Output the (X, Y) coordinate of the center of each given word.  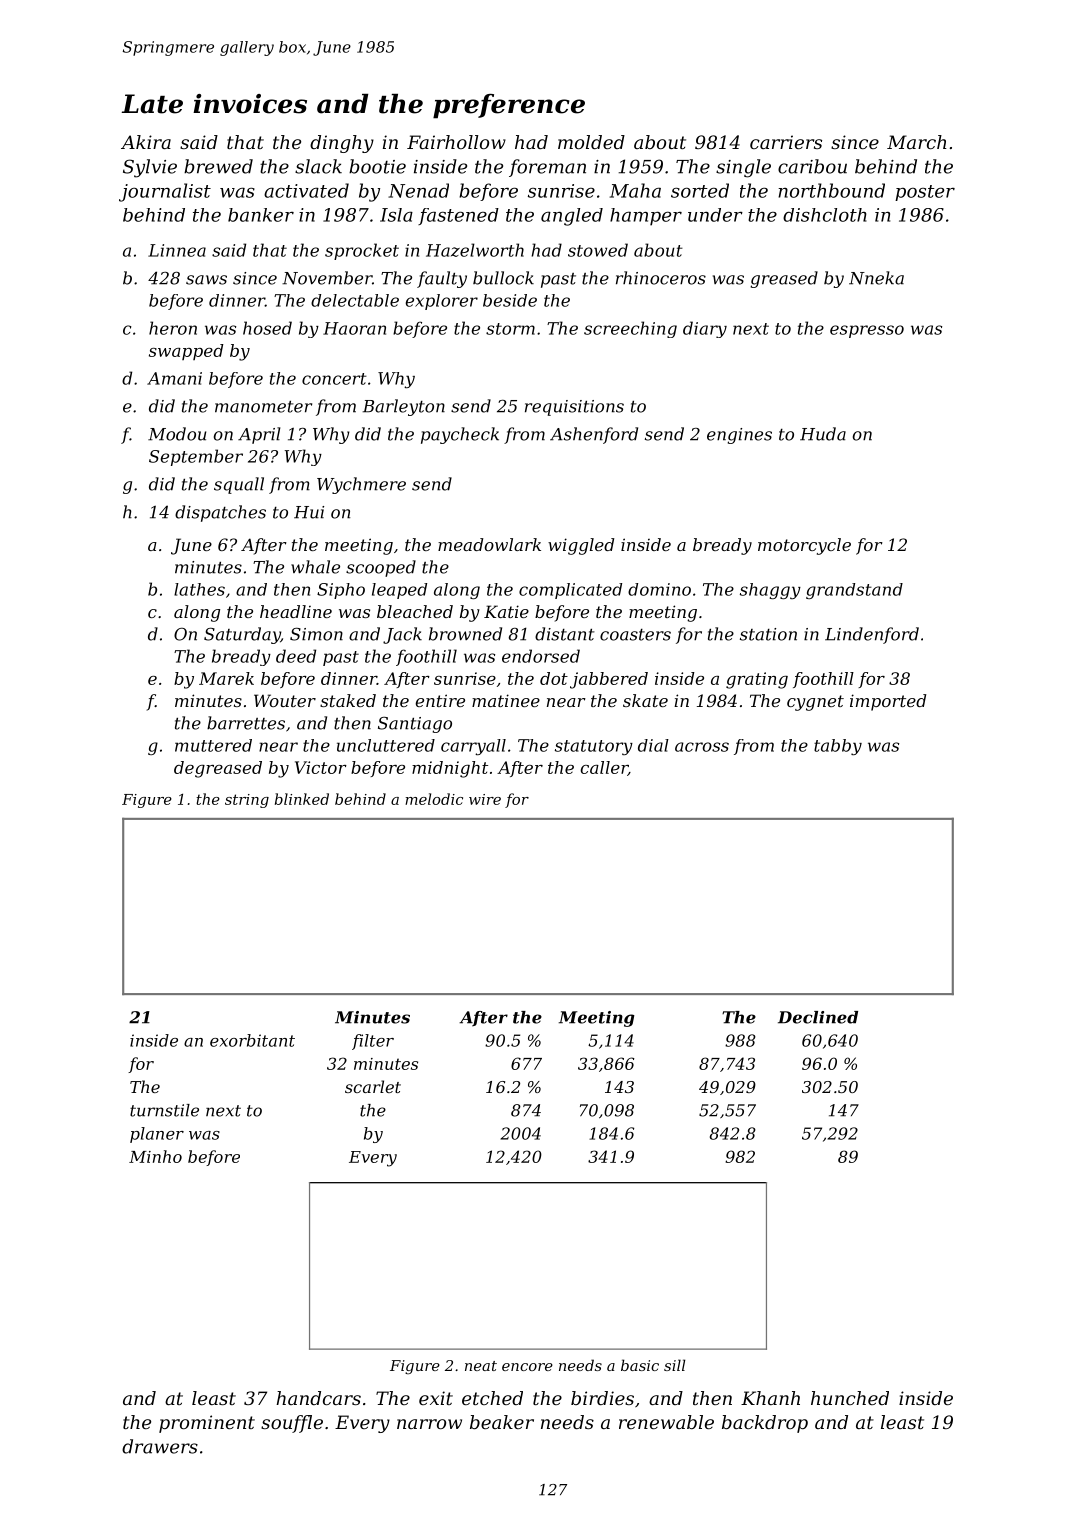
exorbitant (252, 1040)
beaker (502, 1422)
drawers (160, 1446)
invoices (250, 104)
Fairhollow (456, 142)
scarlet (373, 1086)
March (917, 142)
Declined (818, 1017)
